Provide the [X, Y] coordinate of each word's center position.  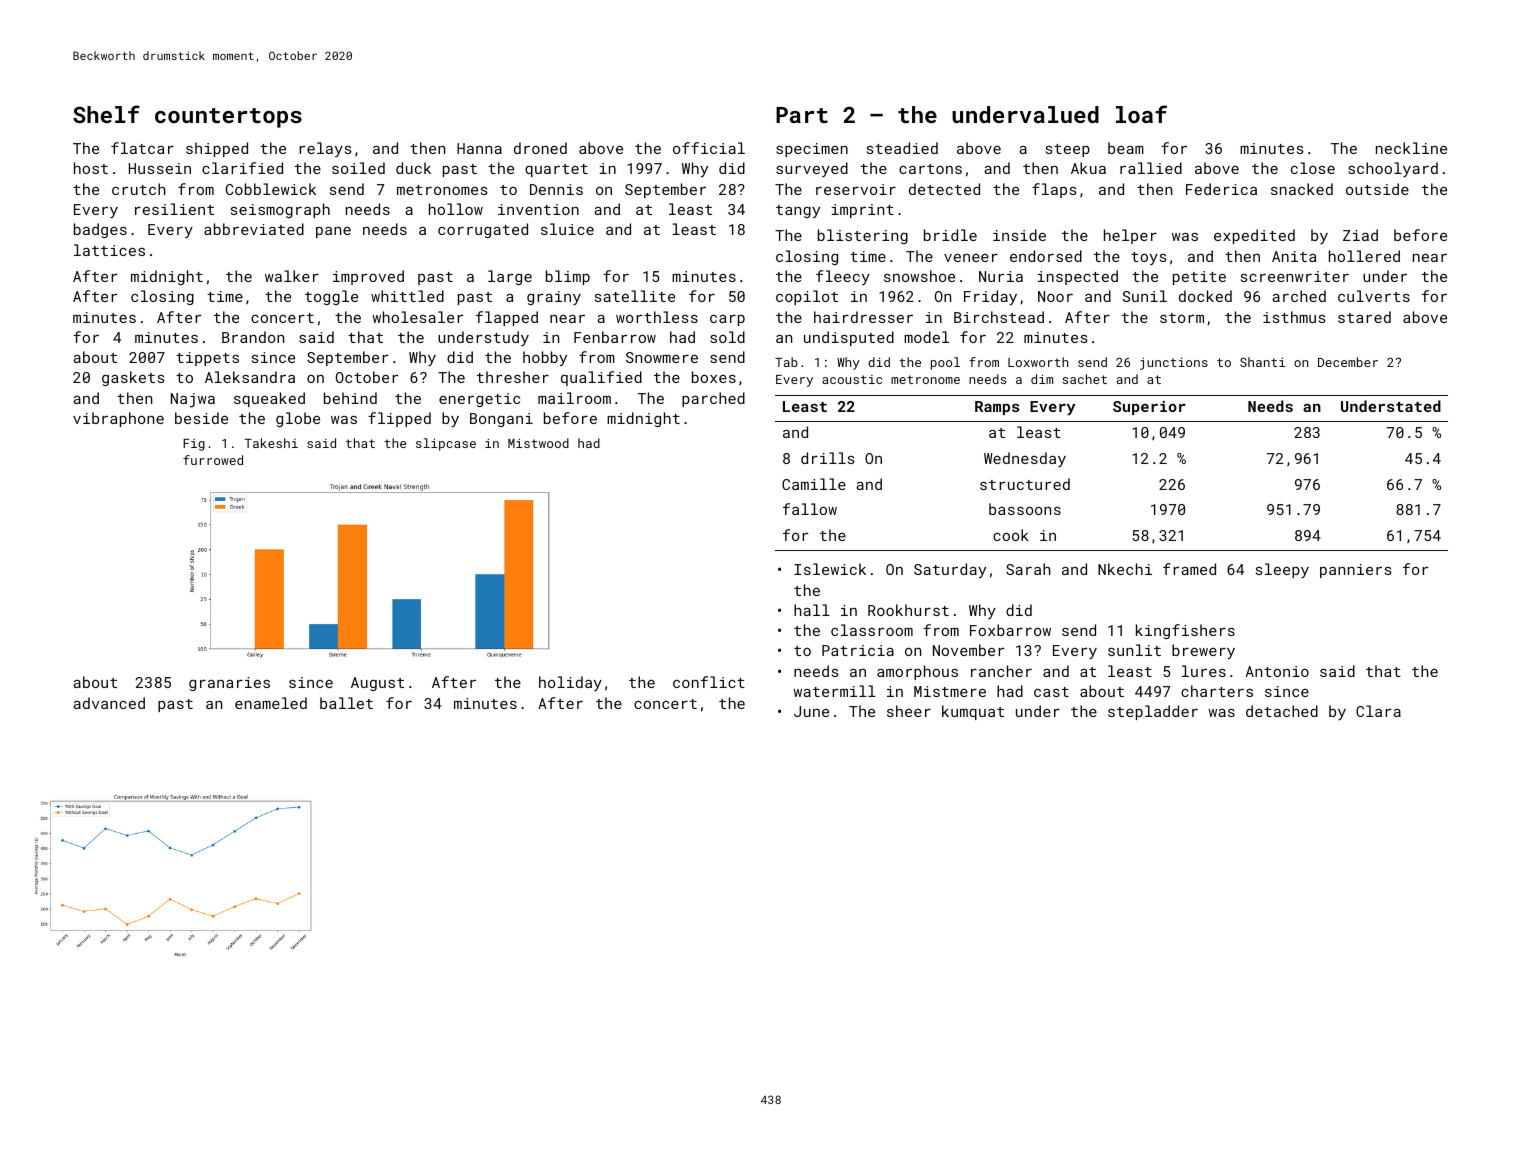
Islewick [830, 569]
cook [1011, 535]
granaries [229, 684]
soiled [358, 168]
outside [1377, 189]
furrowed [213, 460]
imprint [863, 211]
